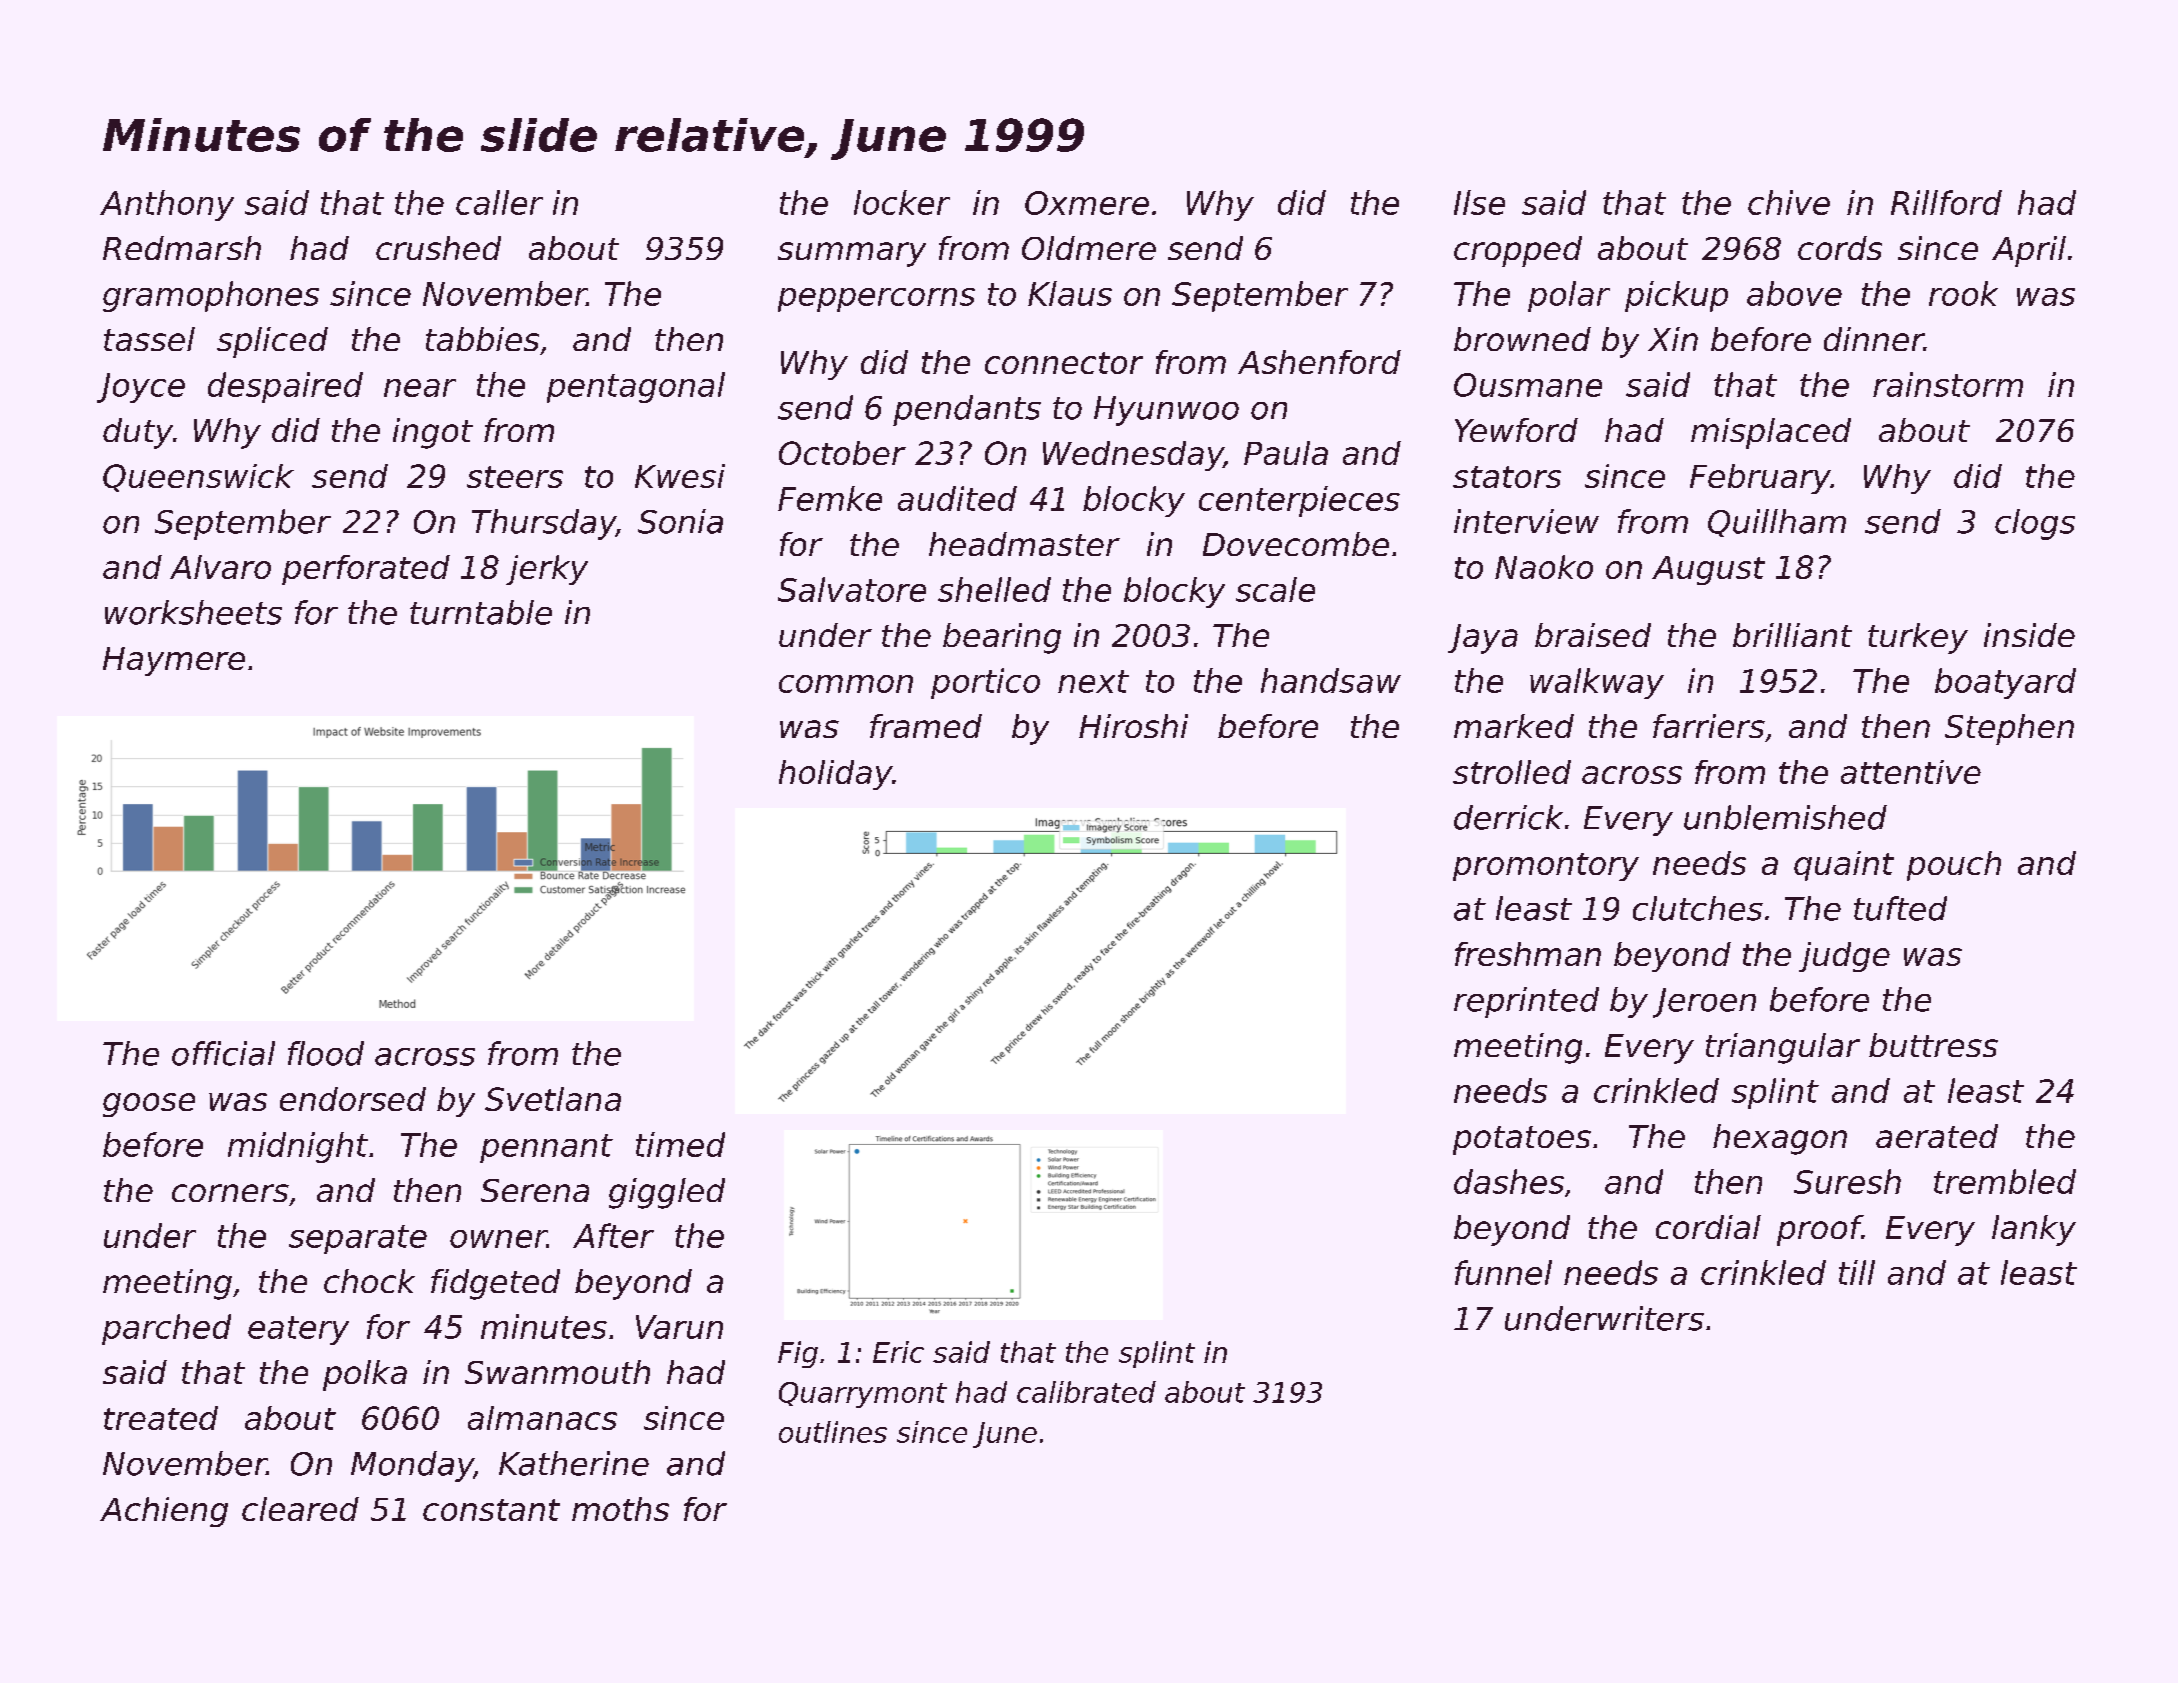 This page has width=2178, height=1683. What do you see at coordinates (835, 775) in the page?
I see `holiday` at bounding box center [835, 775].
